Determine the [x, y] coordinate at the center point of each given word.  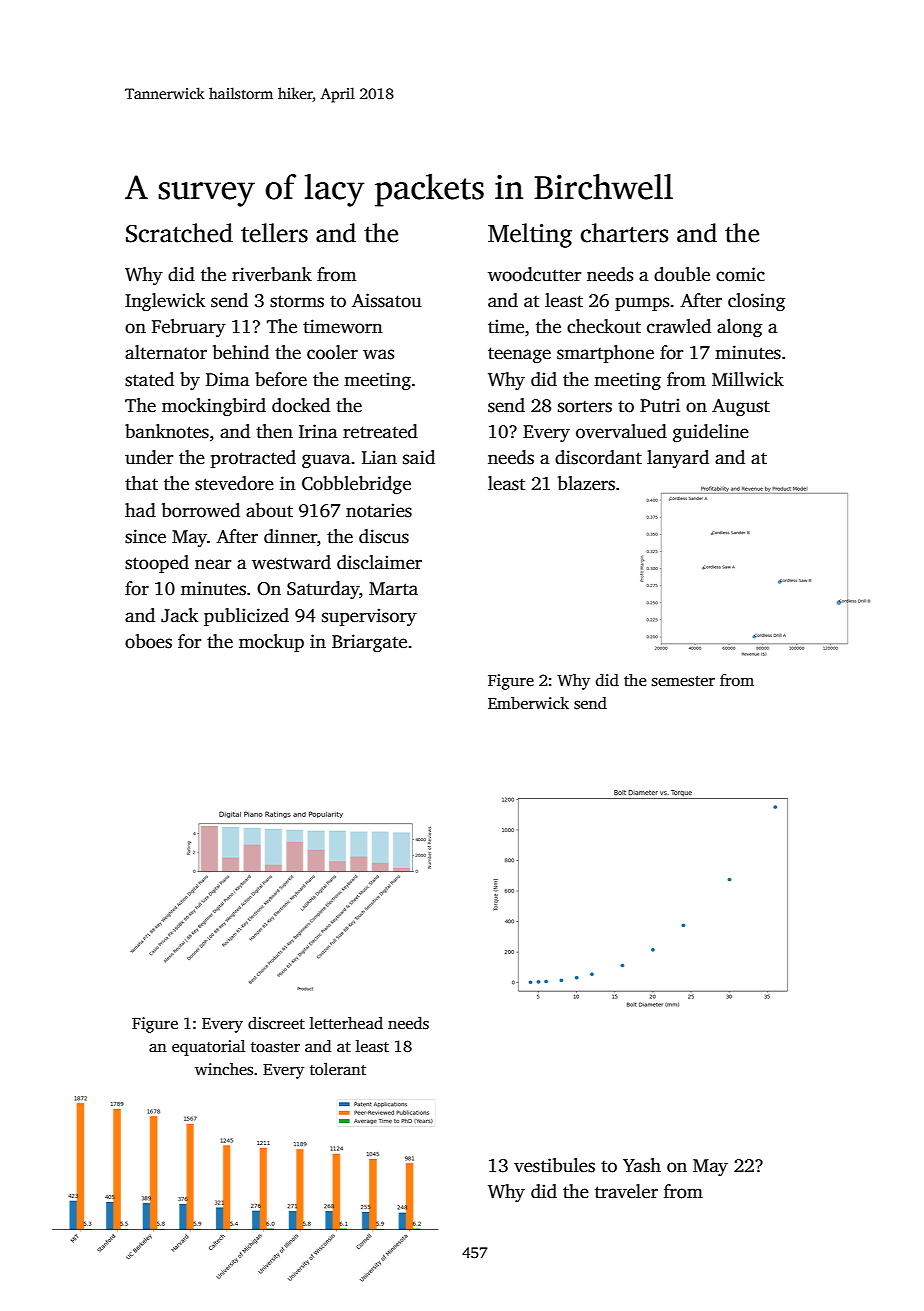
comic [740, 274]
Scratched [179, 233]
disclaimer [379, 562]
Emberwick [528, 703]
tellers [274, 233]
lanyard [678, 459]
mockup [271, 643]
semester [683, 681]
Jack [179, 615]
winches [224, 1069]
